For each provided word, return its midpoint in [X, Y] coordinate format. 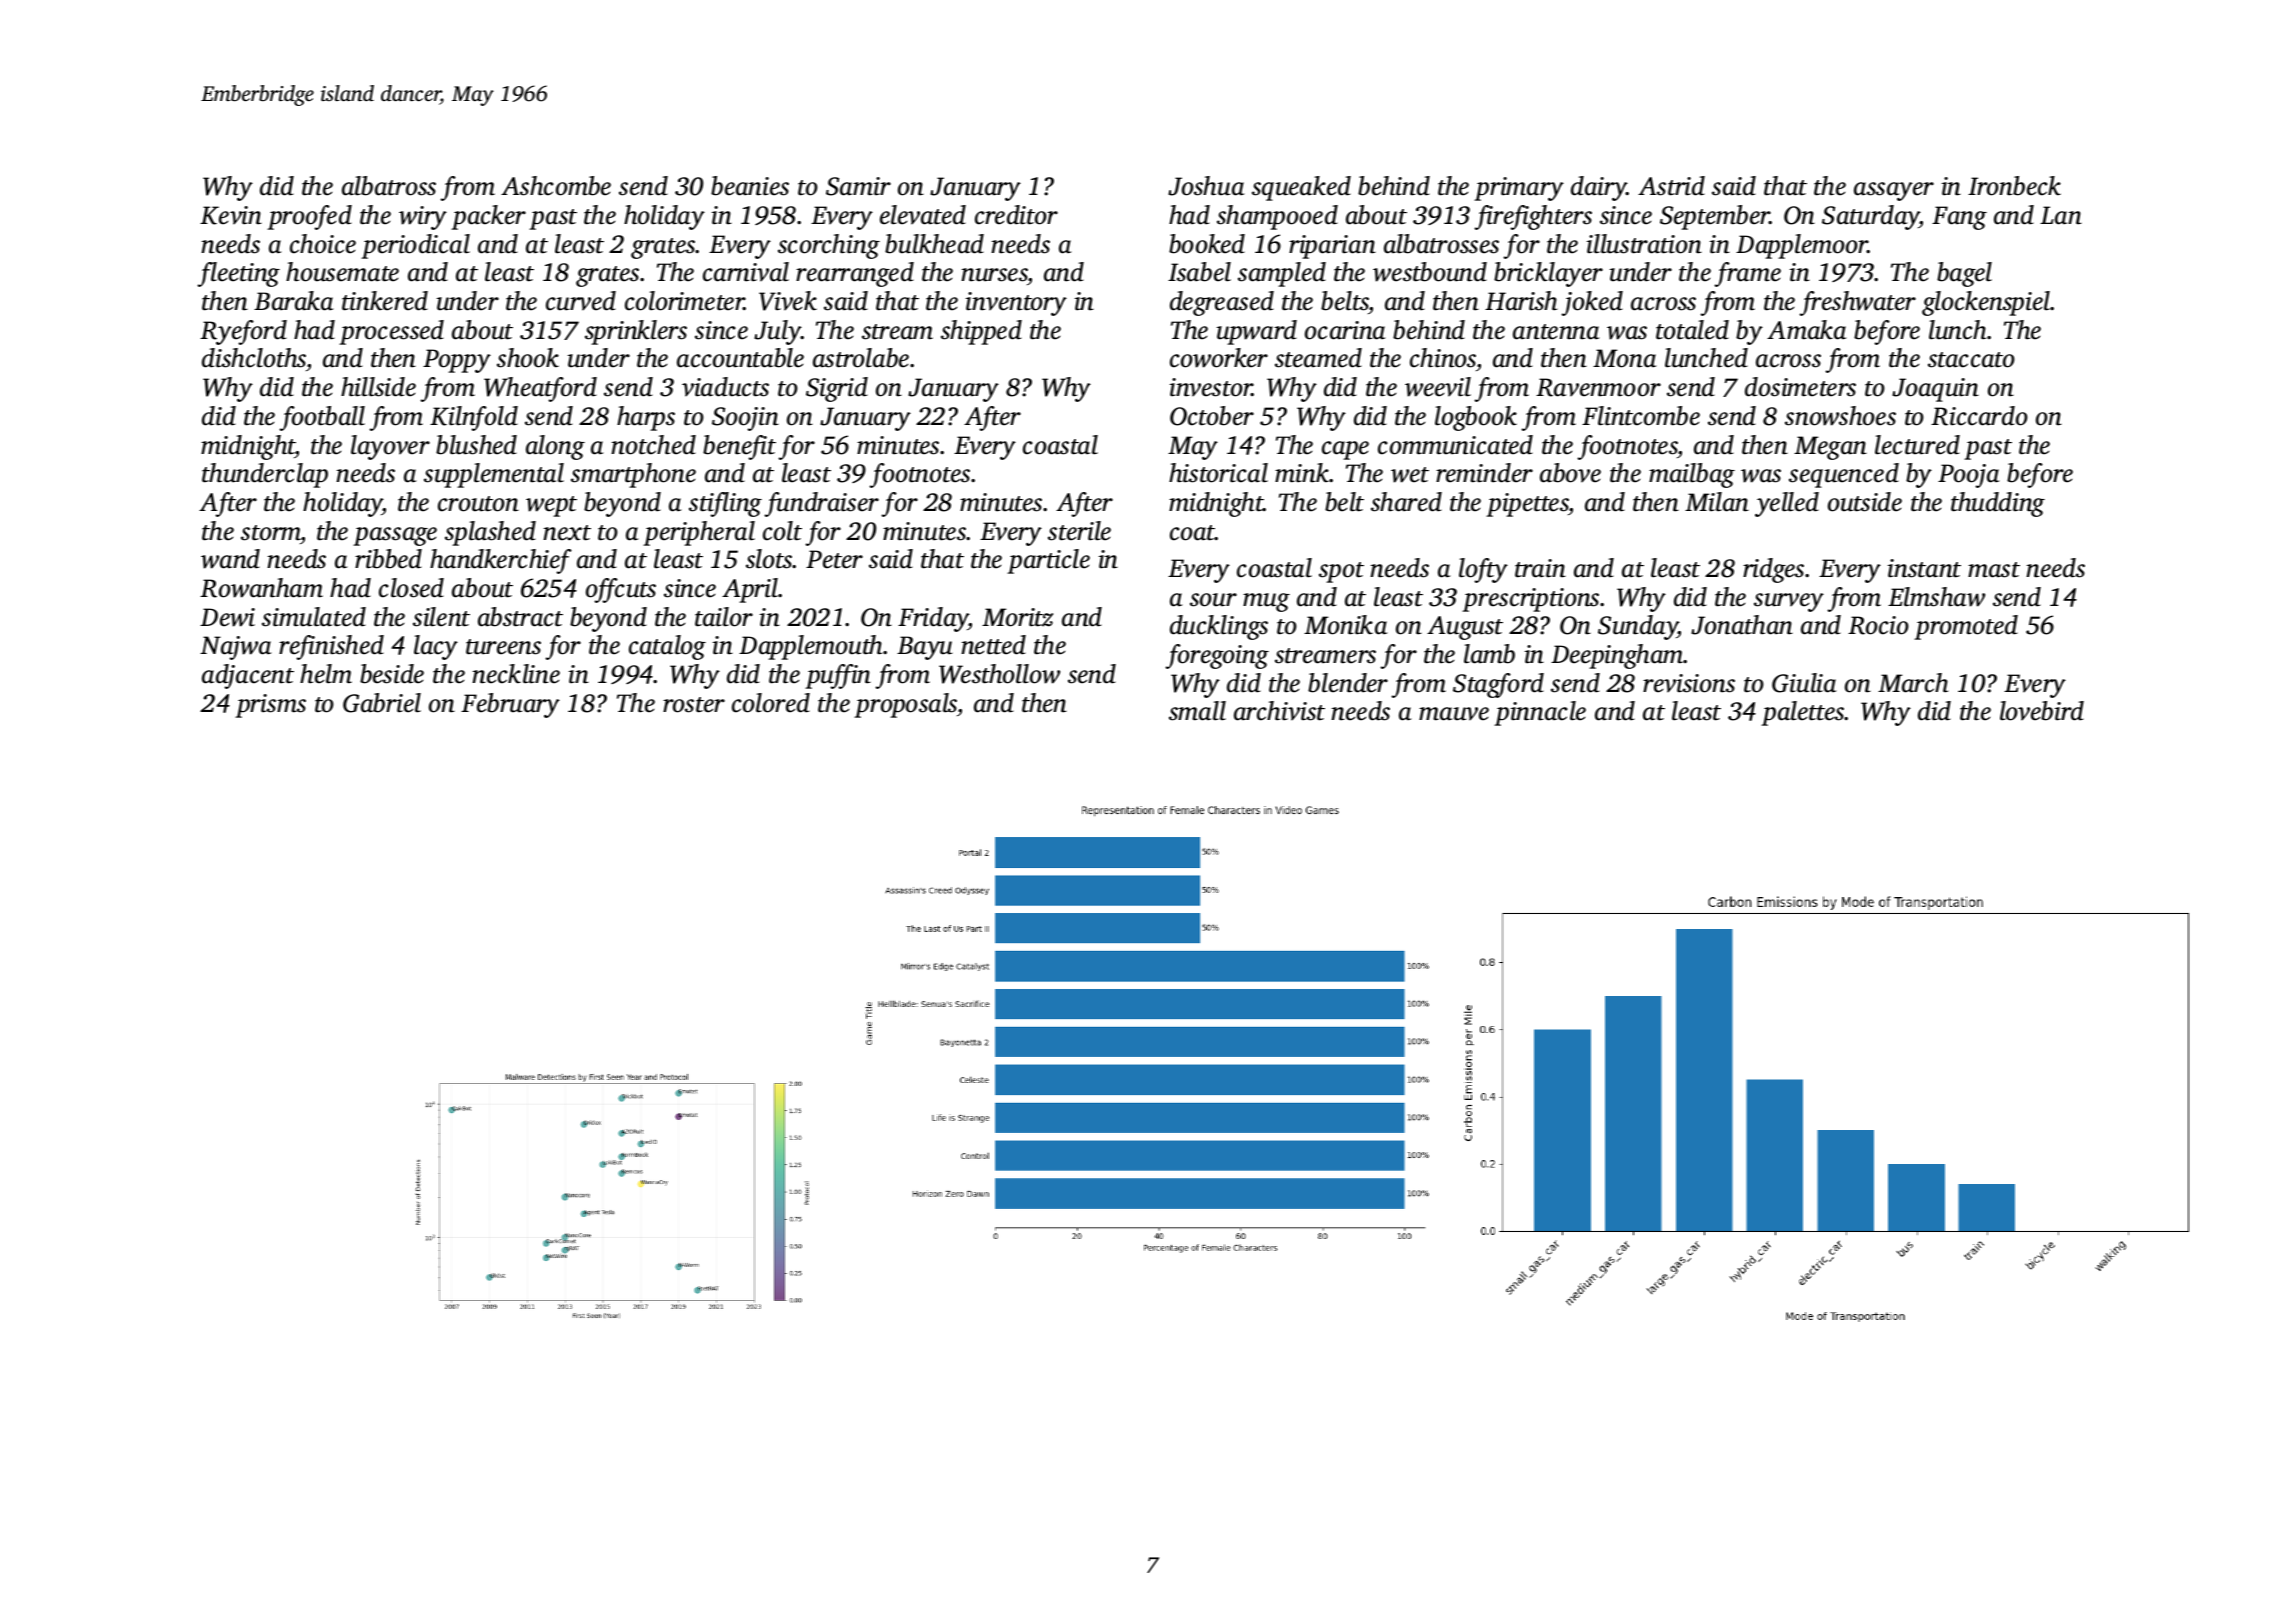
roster [694, 705]
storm [271, 533]
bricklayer [1548, 274]
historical [1218, 473]
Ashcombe [556, 186]
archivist [1279, 711]
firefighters [1533, 217]
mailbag [1692, 475]
